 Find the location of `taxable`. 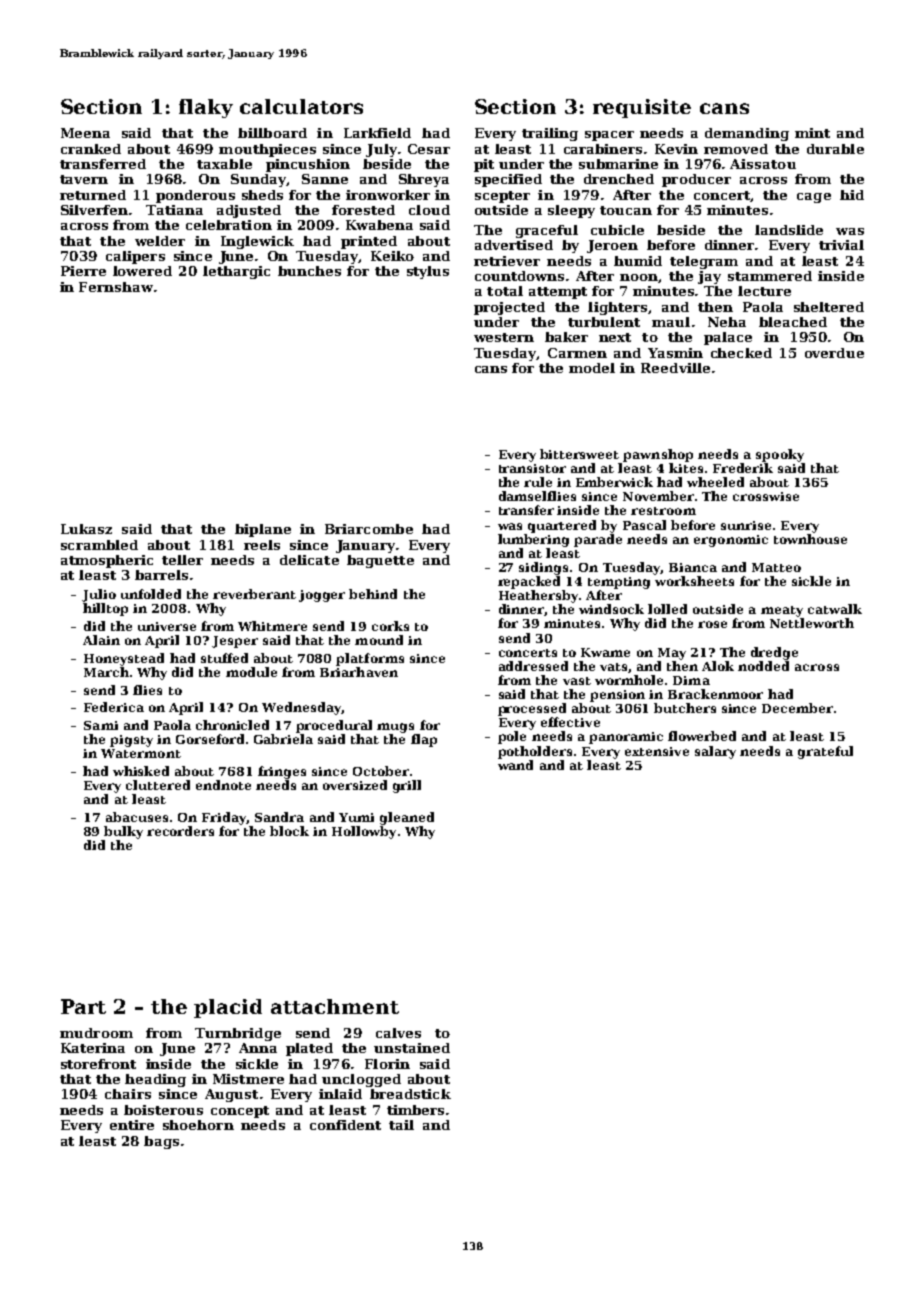

taxable is located at coordinates (224, 164).
